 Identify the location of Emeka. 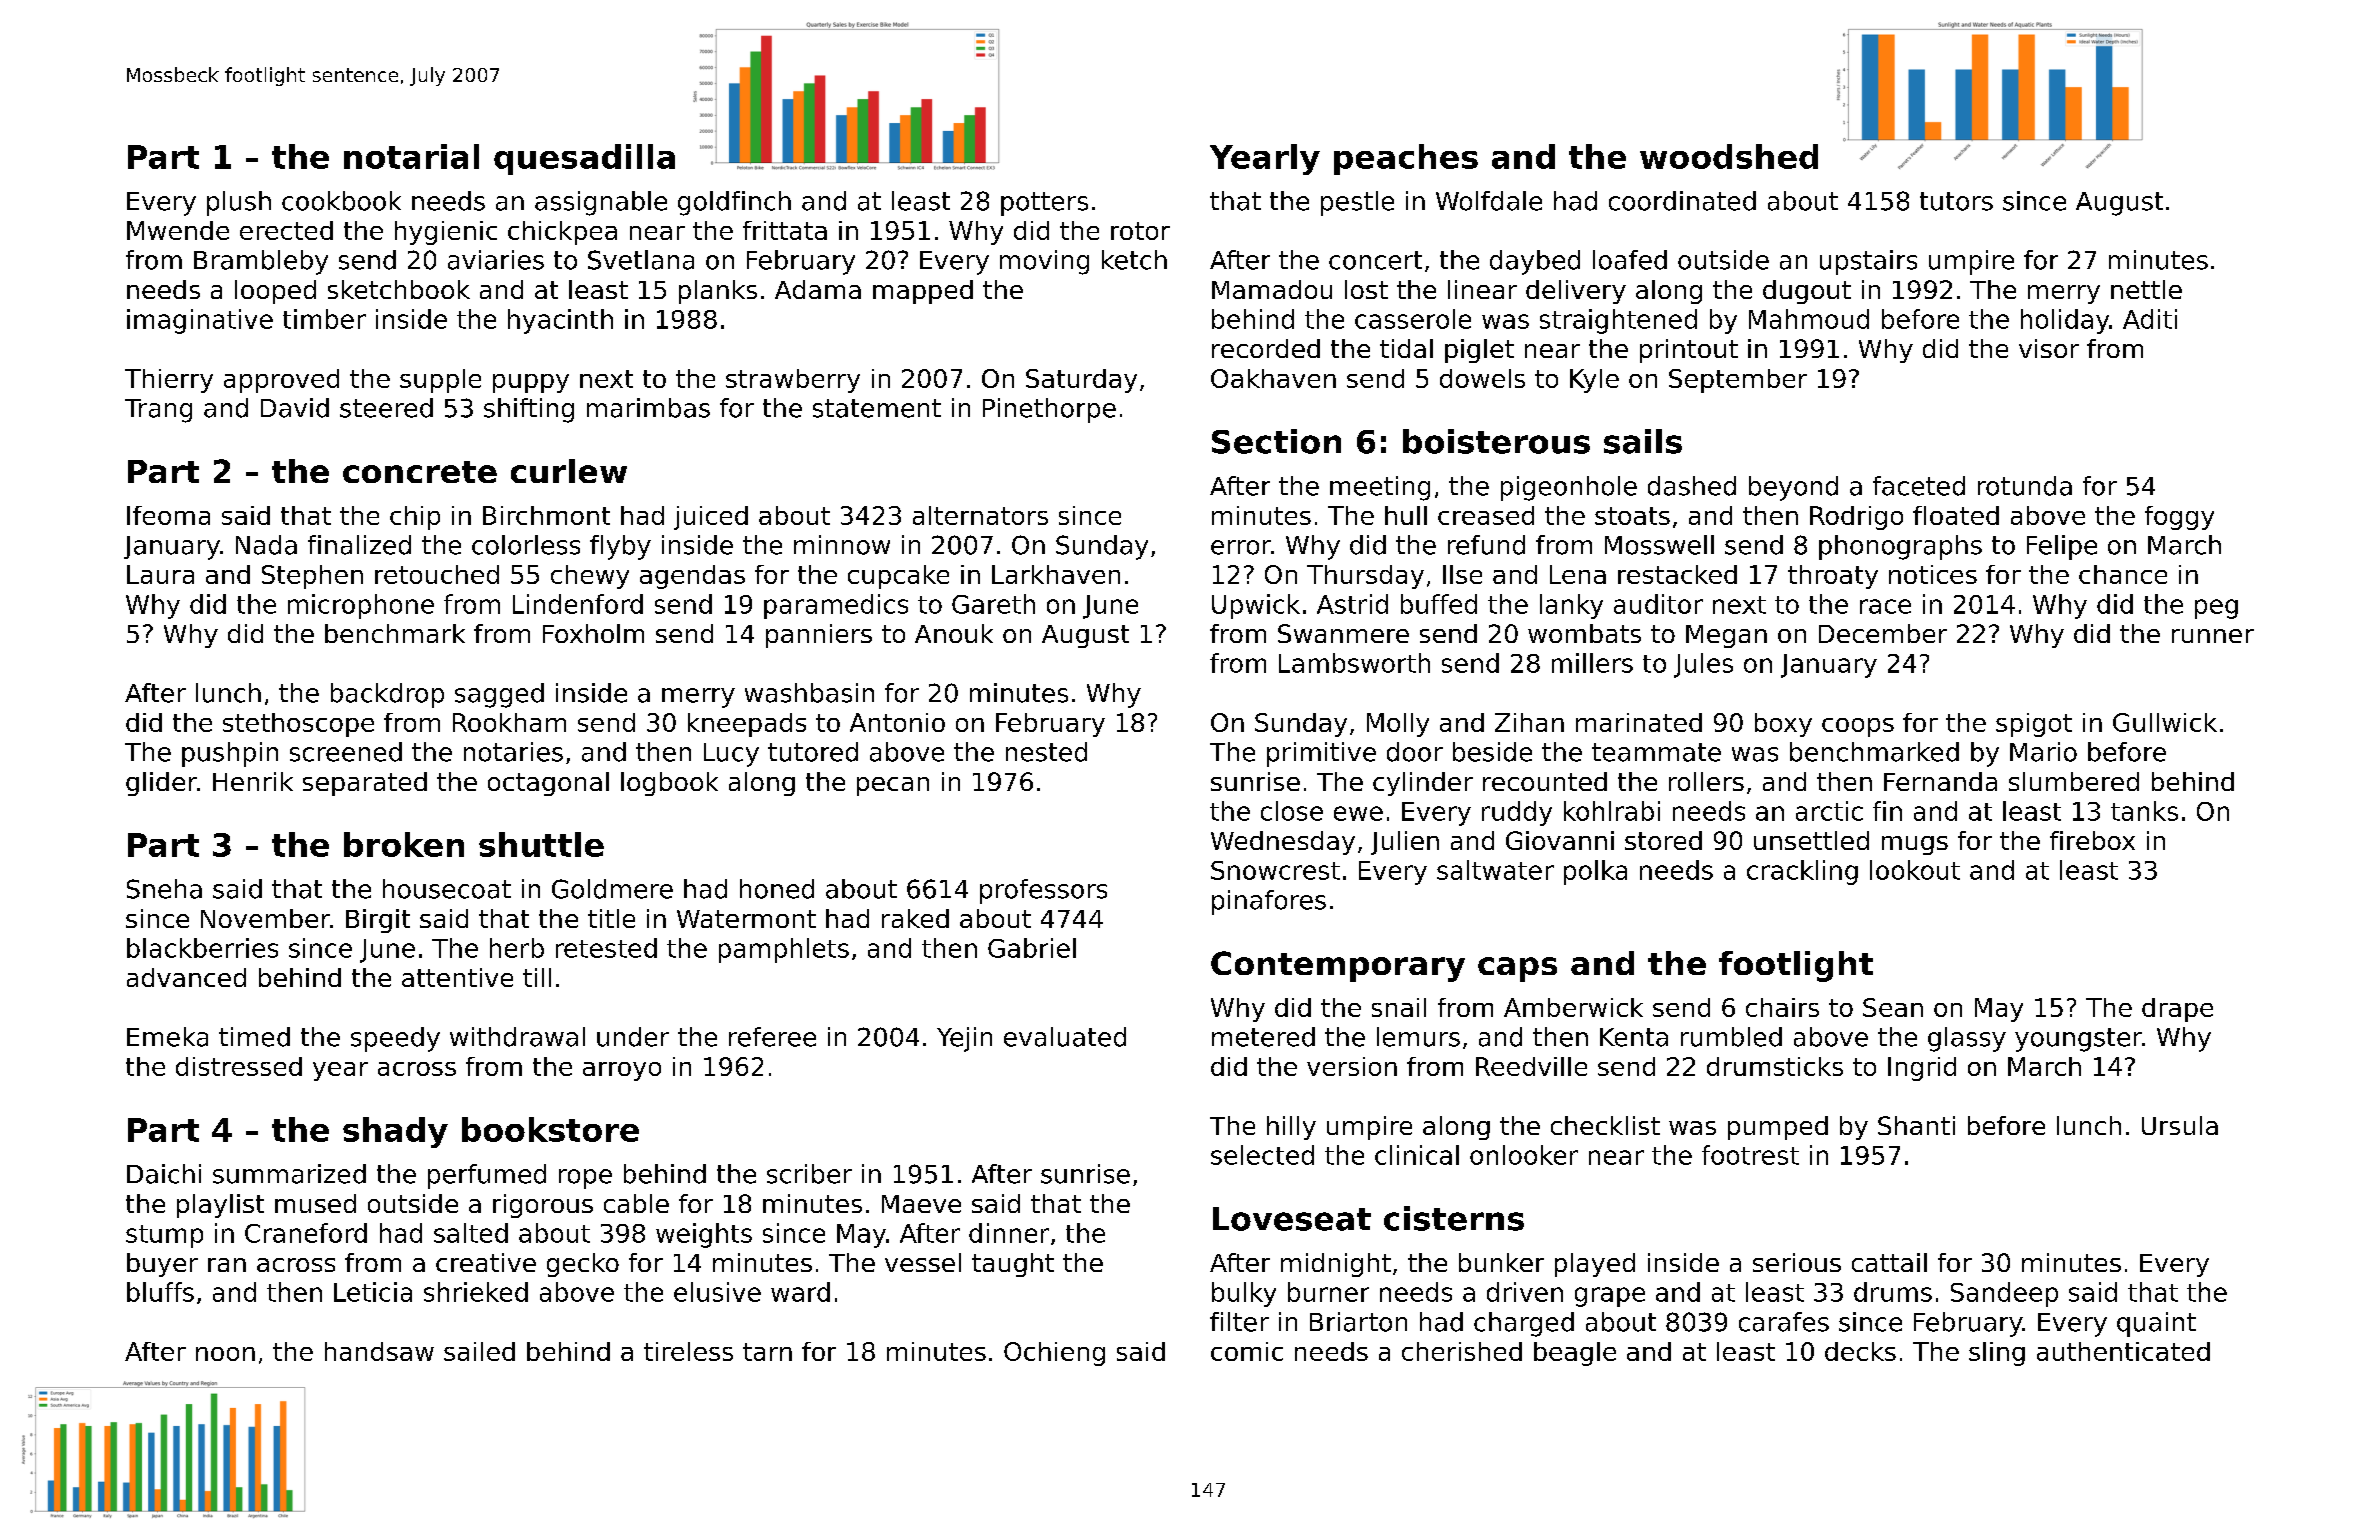
(167, 1037).
